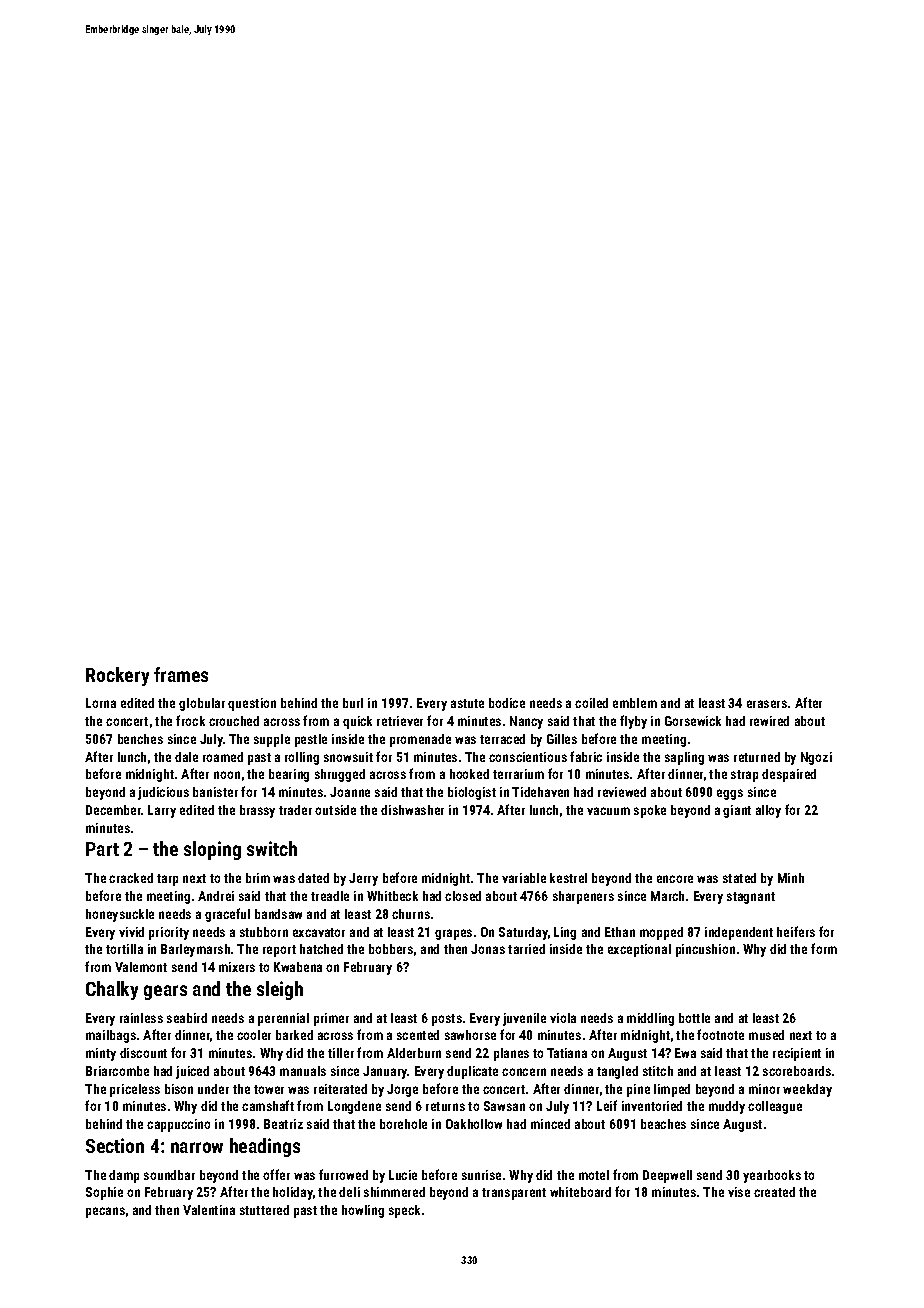 This document has width=924, height=1308. I want to click on frames, so click(181, 674).
